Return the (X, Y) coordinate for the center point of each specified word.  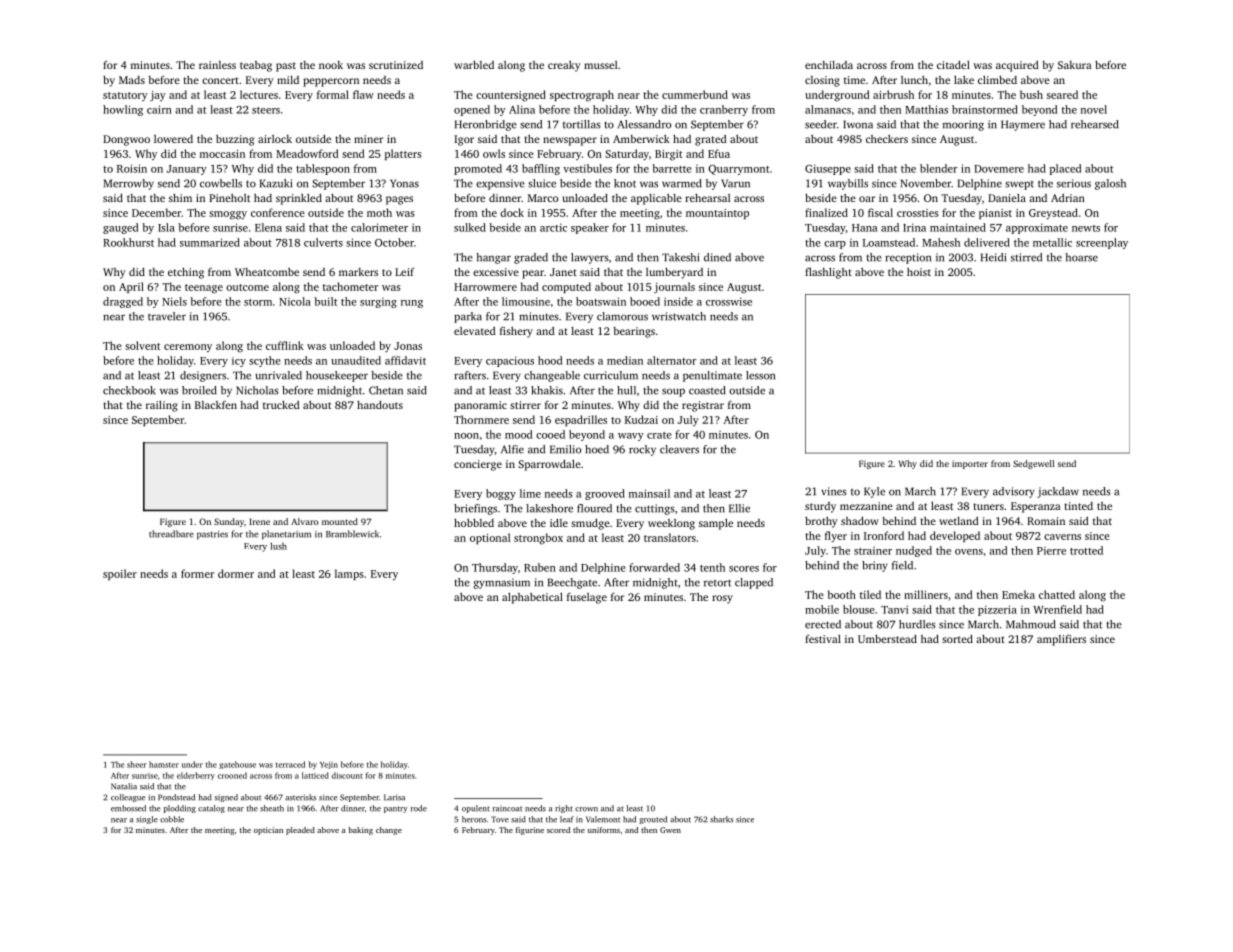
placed (1066, 169)
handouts (380, 404)
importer (970, 464)
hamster (164, 764)
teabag (256, 66)
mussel (600, 65)
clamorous (622, 316)
